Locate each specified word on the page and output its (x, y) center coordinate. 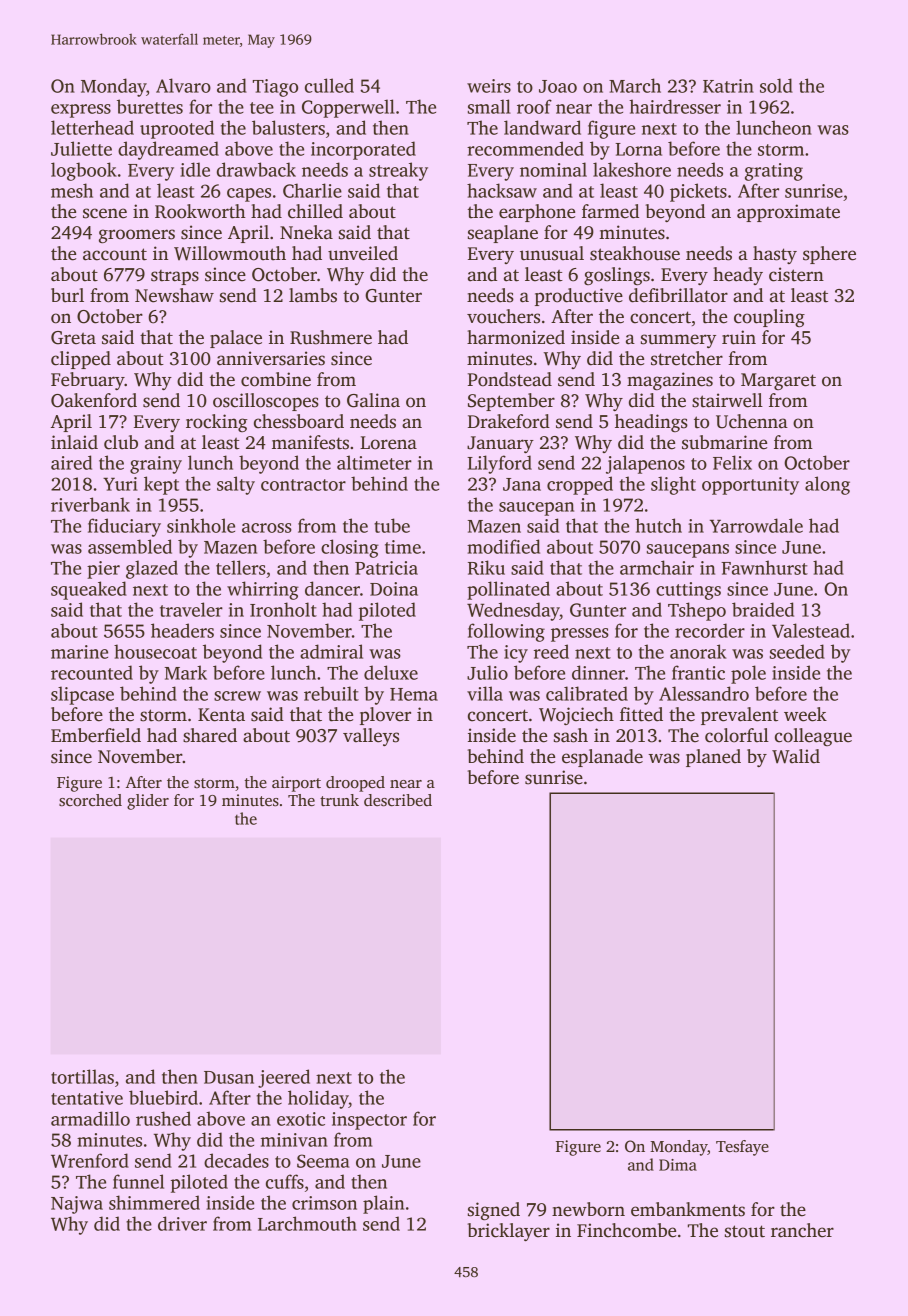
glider (148, 802)
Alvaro (183, 85)
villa (485, 693)
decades (236, 1160)
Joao (558, 86)
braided (763, 609)
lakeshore (632, 169)
